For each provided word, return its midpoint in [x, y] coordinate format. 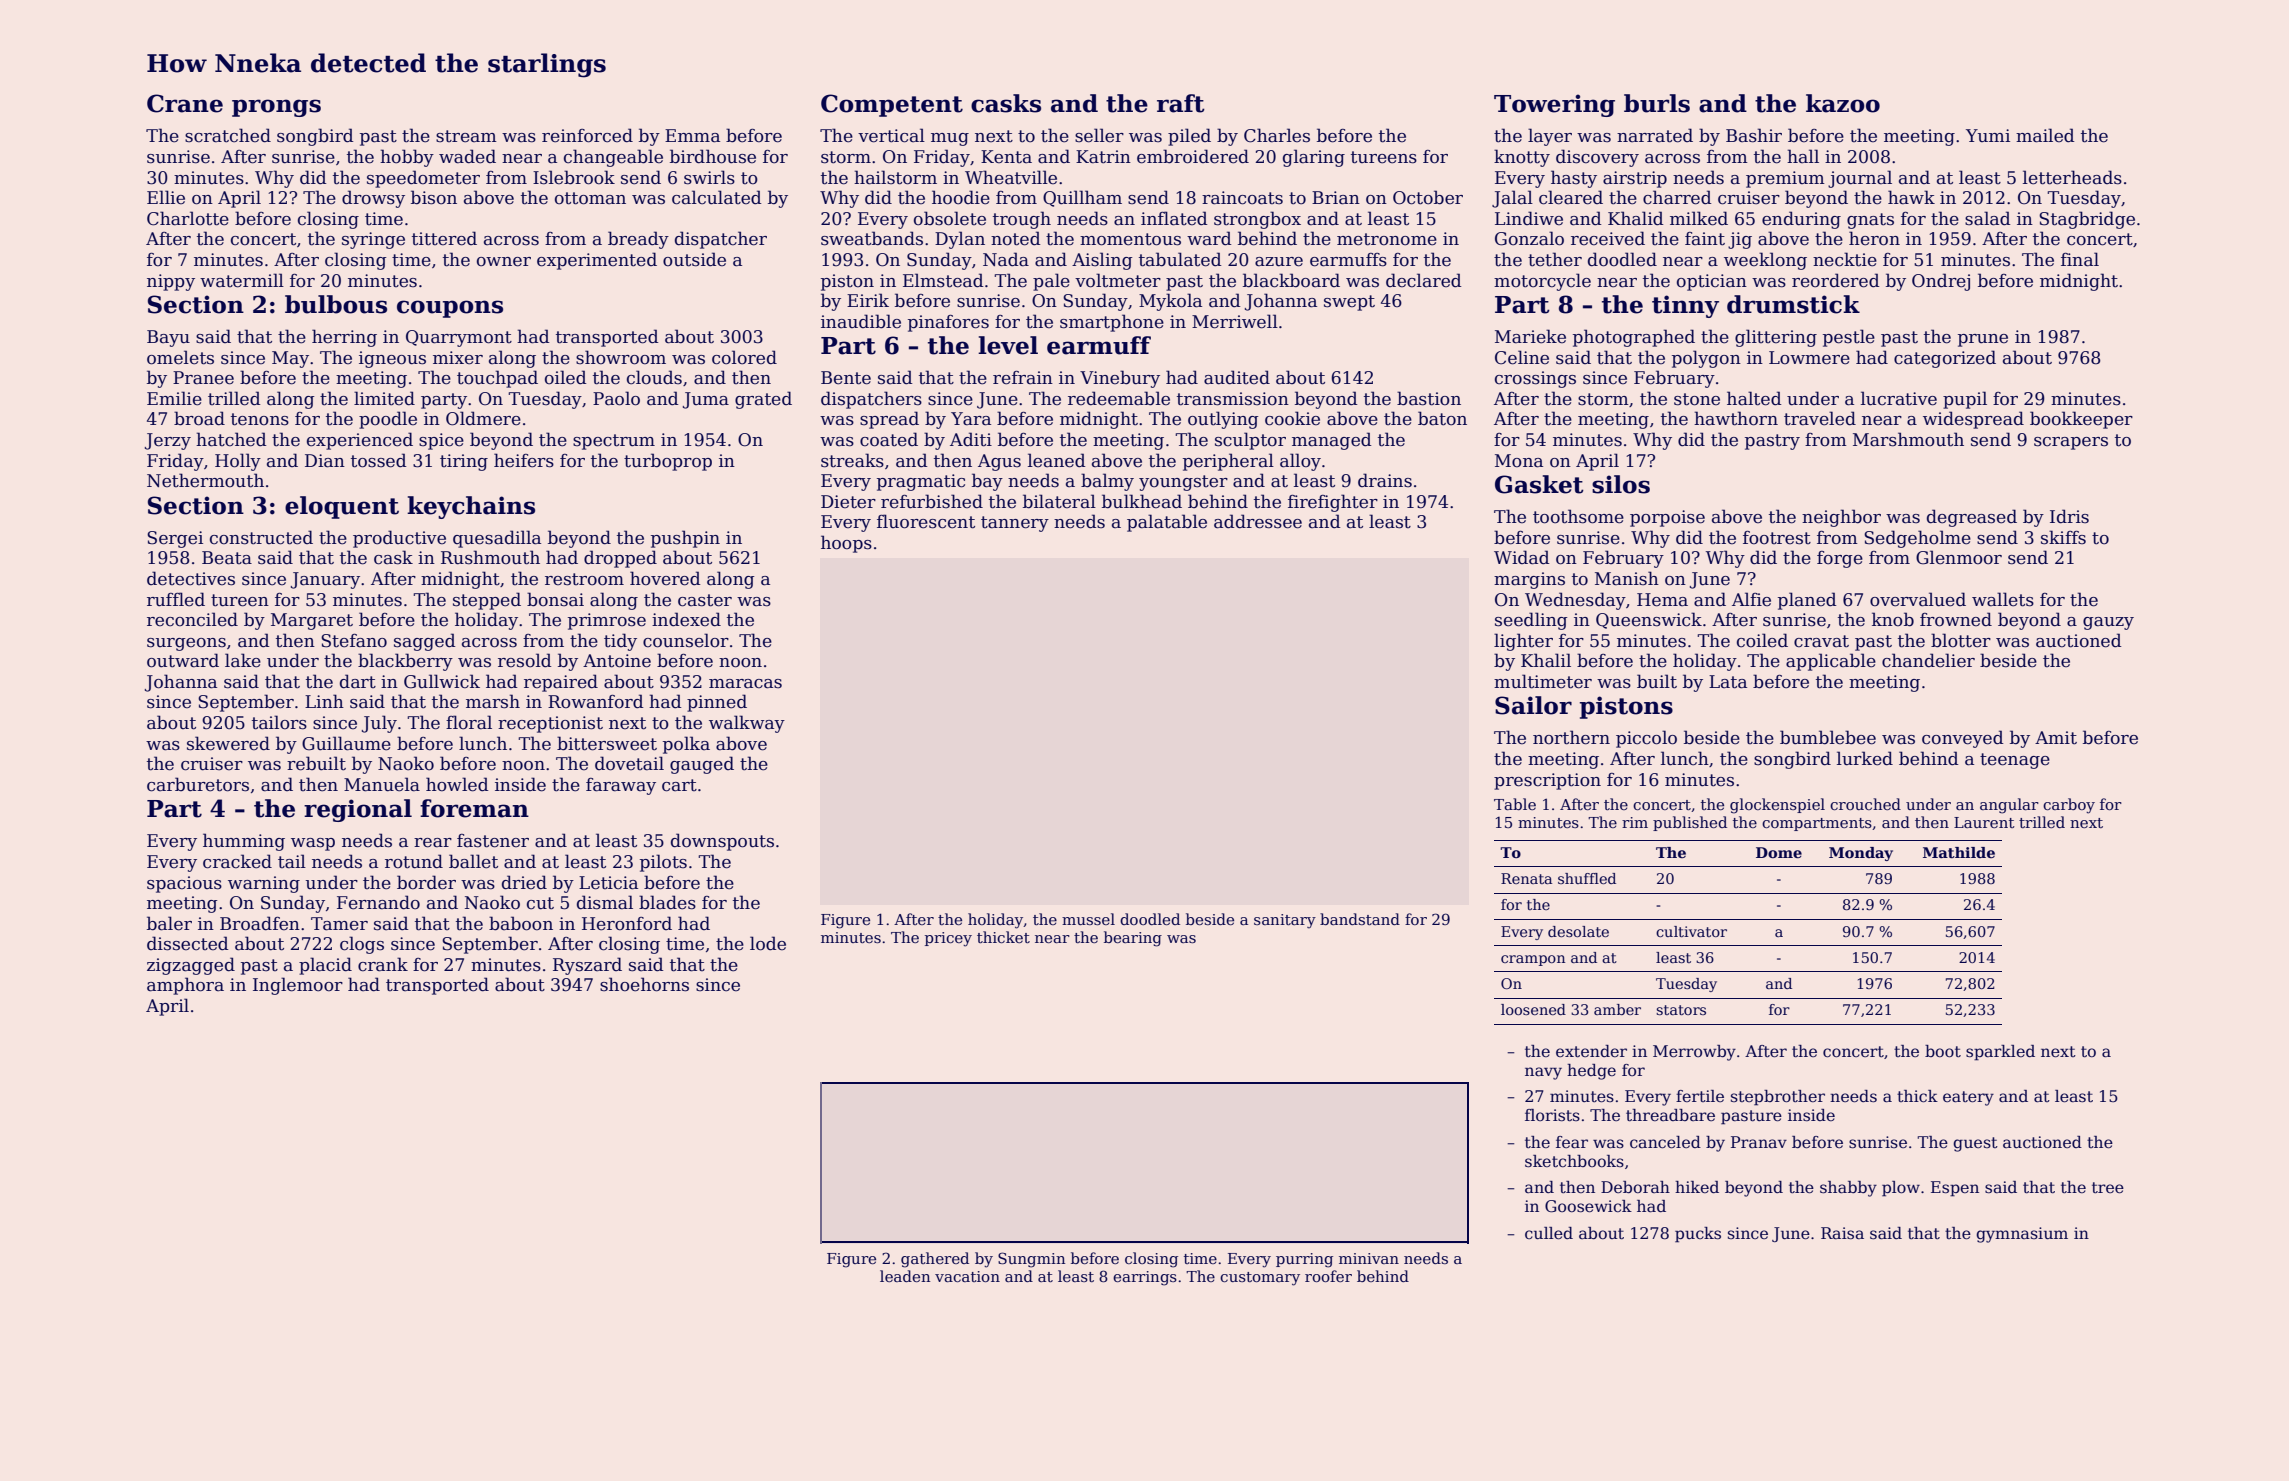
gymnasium [2022, 1235]
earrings [1145, 1278]
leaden [905, 1276]
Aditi [971, 439]
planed [1807, 601]
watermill [242, 280]
